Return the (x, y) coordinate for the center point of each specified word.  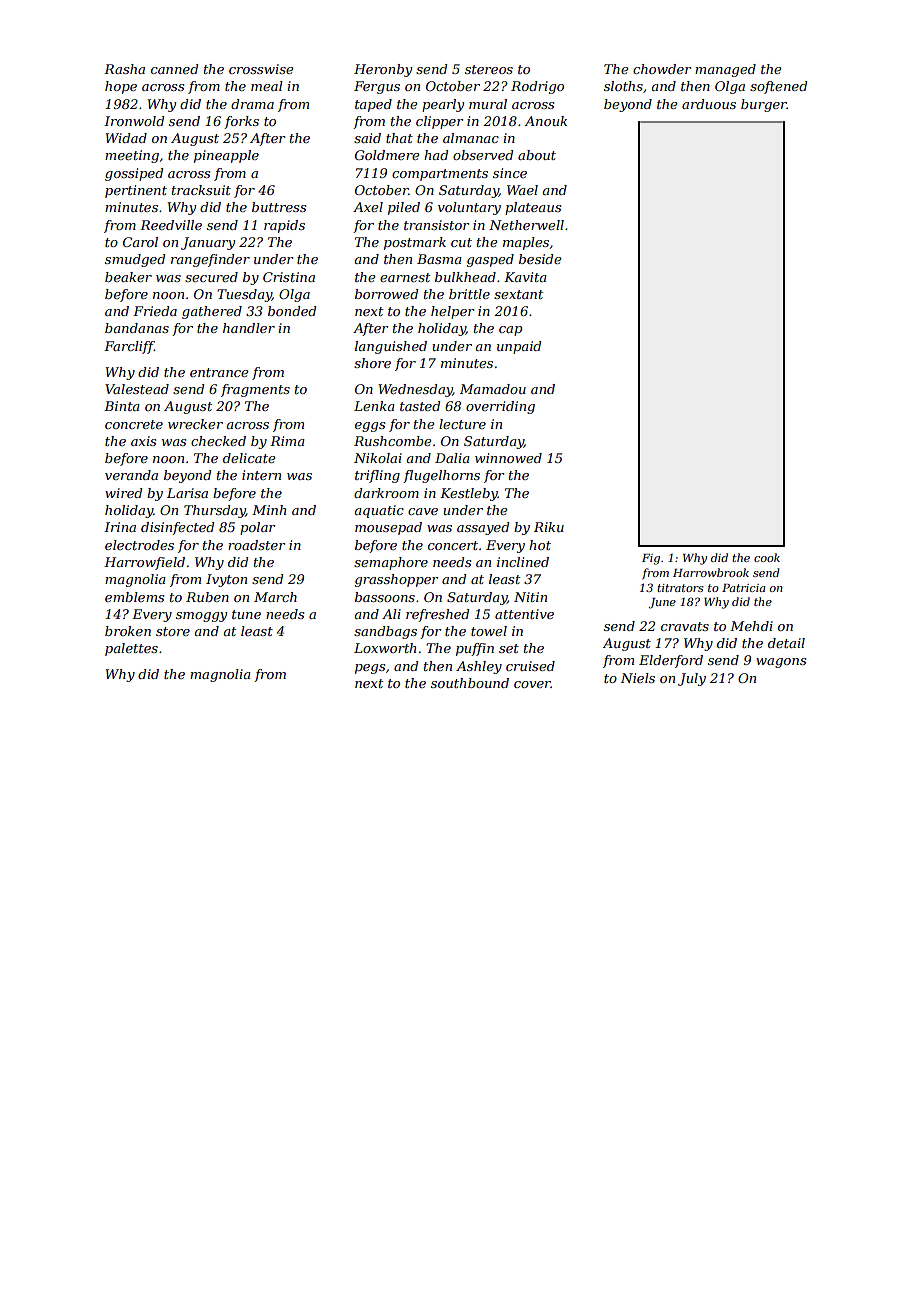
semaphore (391, 563)
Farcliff (129, 347)
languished (391, 347)
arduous (709, 104)
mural (488, 104)
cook (767, 557)
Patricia (743, 588)
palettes (131, 649)
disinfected (177, 528)
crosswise (261, 69)
